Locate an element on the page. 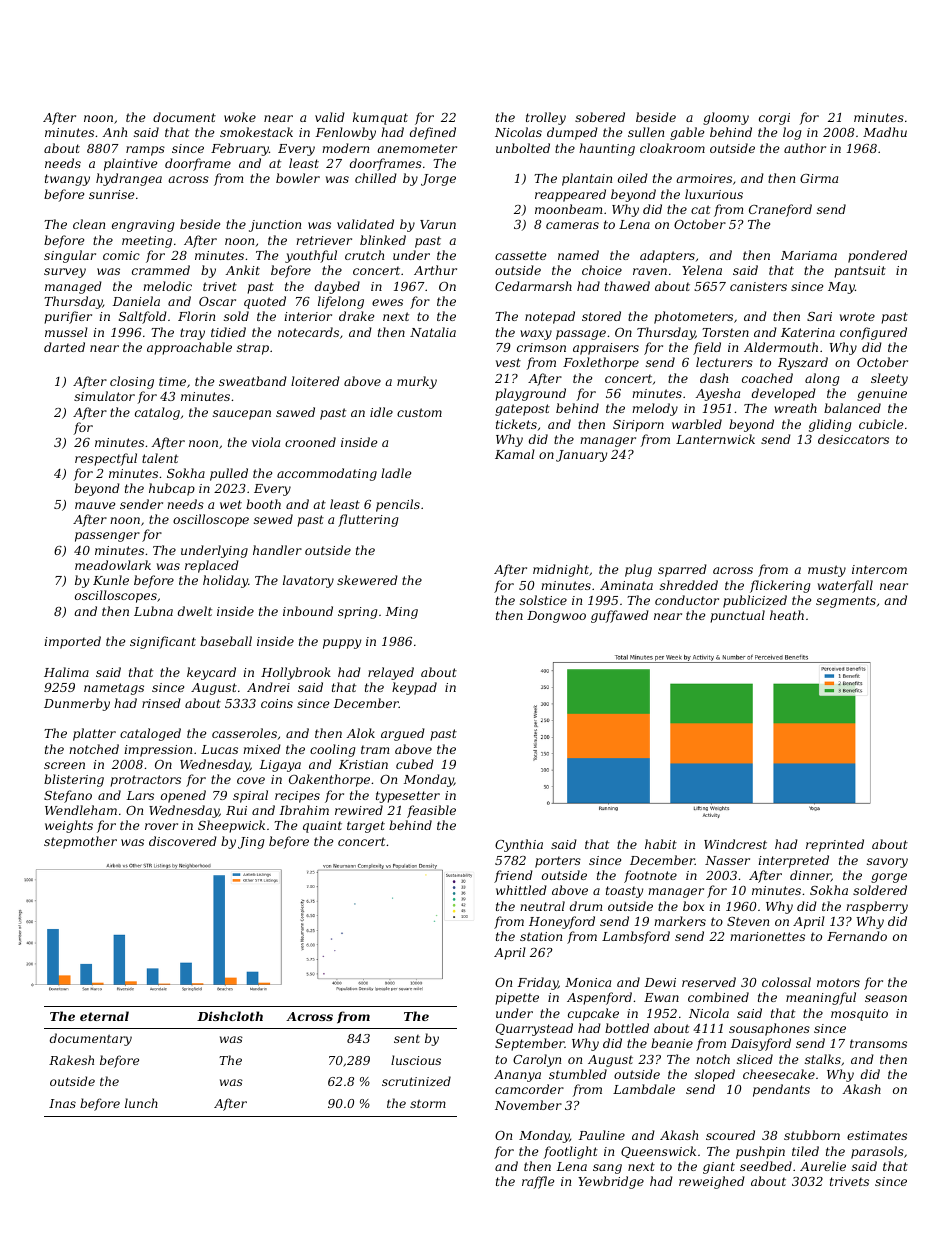 The height and width of the page is (1233, 952). rinsed is located at coordinates (161, 703).
